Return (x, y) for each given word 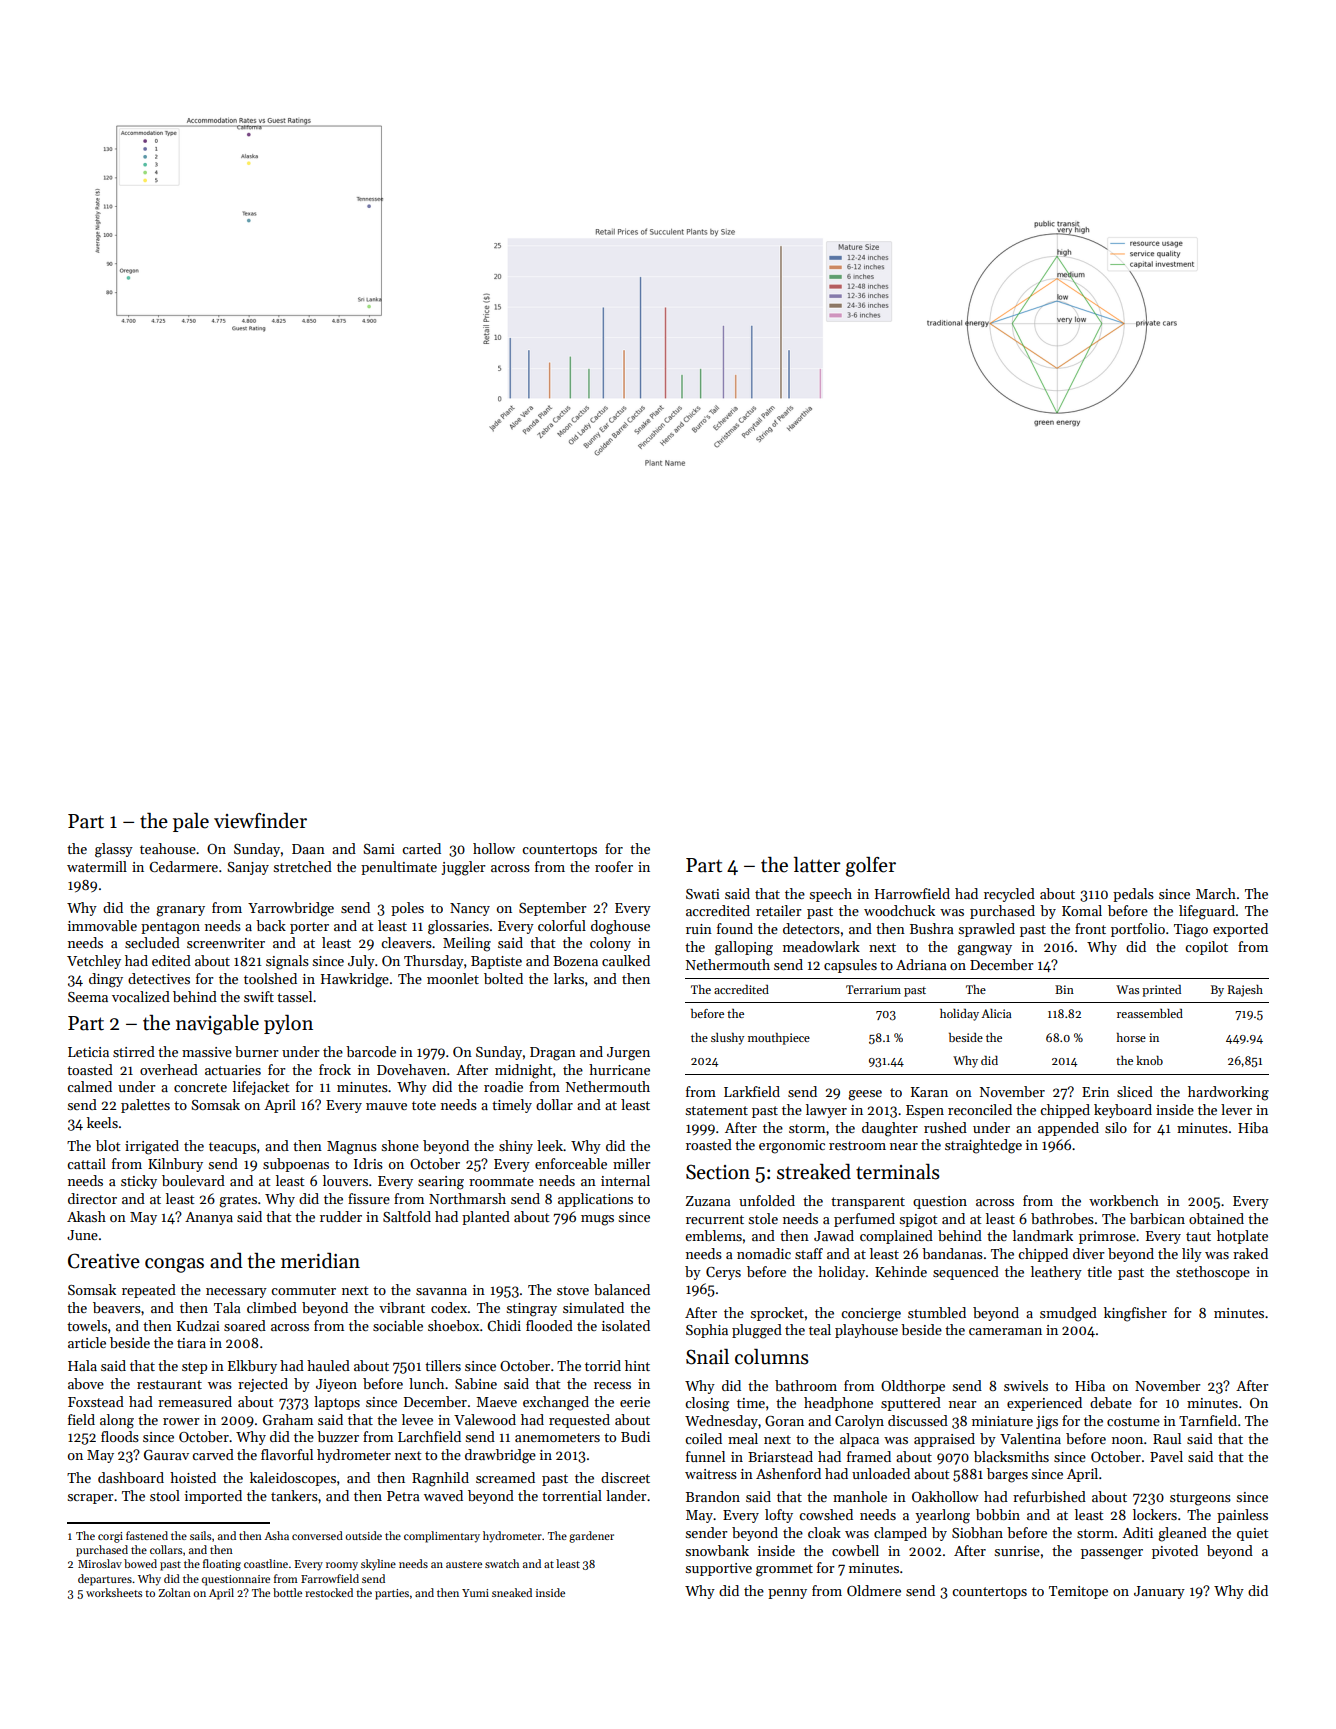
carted (421, 848)
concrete (200, 1087)
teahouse (168, 848)
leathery (1056, 1273)
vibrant (402, 1307)
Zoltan (174, 1592)
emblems (713, 1235)
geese (865, 1095)
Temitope (1078, 1592)
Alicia (996, 1013)
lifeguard (1207, 912)
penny (787, 1594)
